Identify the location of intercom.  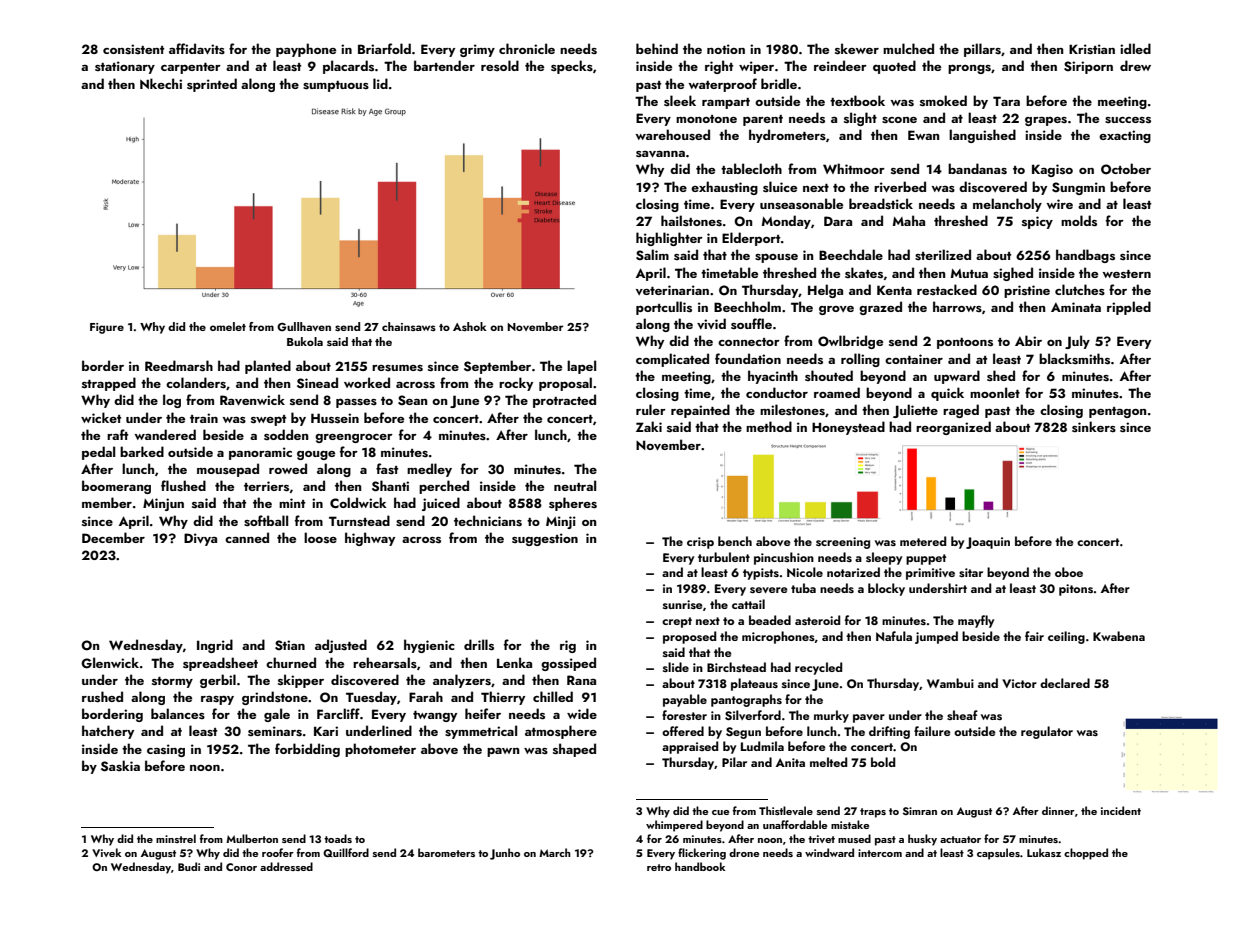
(880, 853).
